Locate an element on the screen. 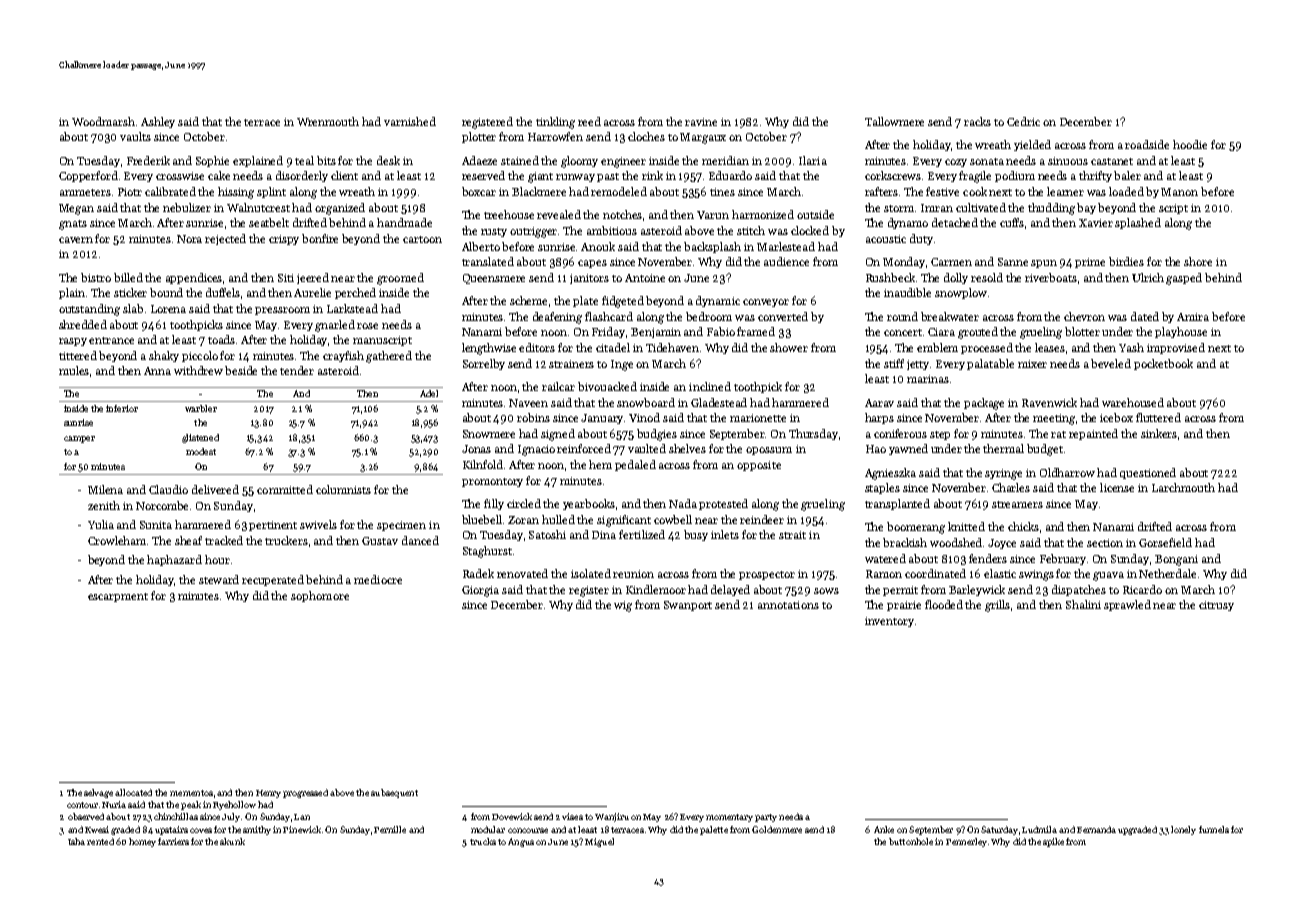 The image size is (1308, 924). hoodie is located at coordinates (1190, 144).
